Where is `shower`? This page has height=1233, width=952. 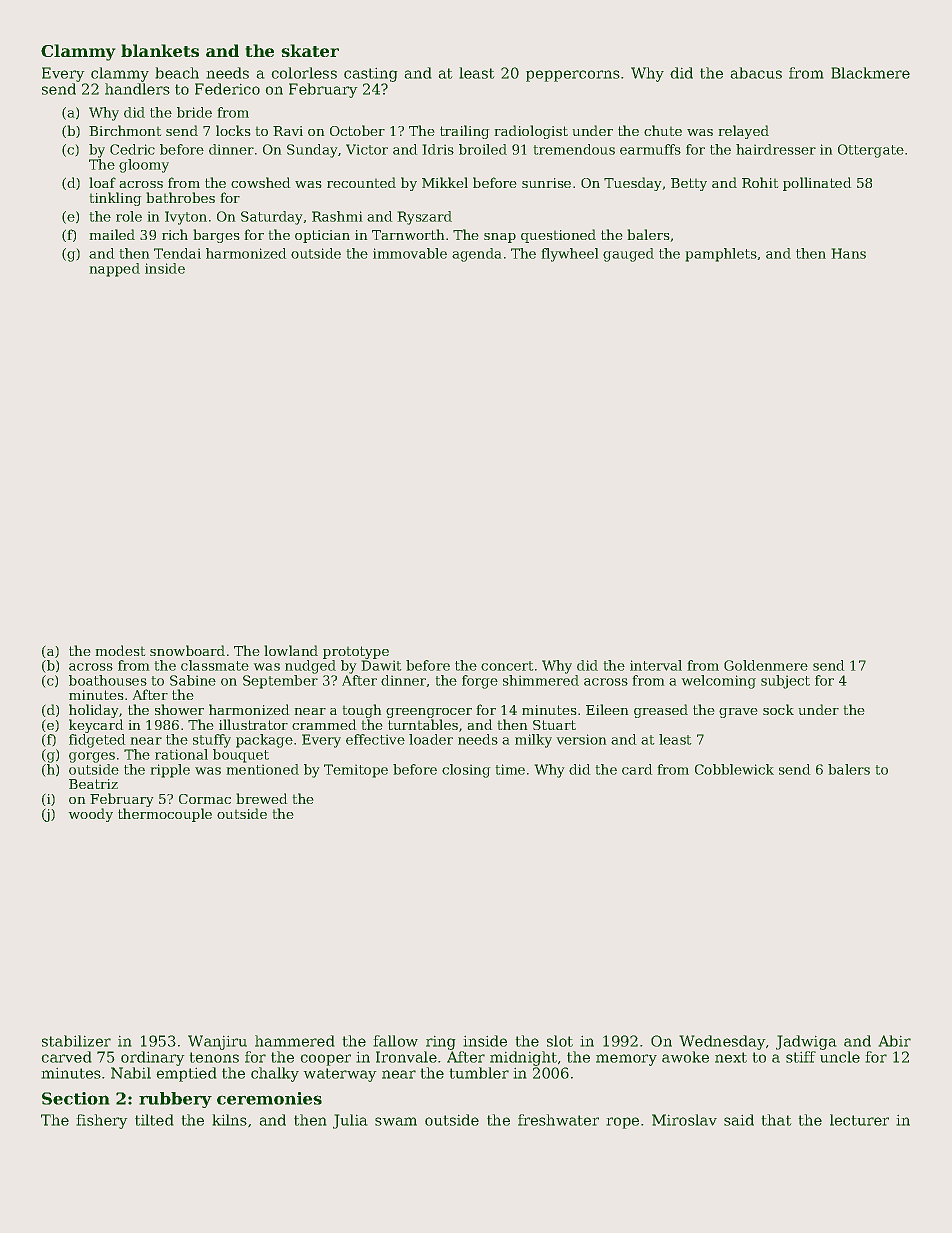
shower is located at coordinates (179, 709).
